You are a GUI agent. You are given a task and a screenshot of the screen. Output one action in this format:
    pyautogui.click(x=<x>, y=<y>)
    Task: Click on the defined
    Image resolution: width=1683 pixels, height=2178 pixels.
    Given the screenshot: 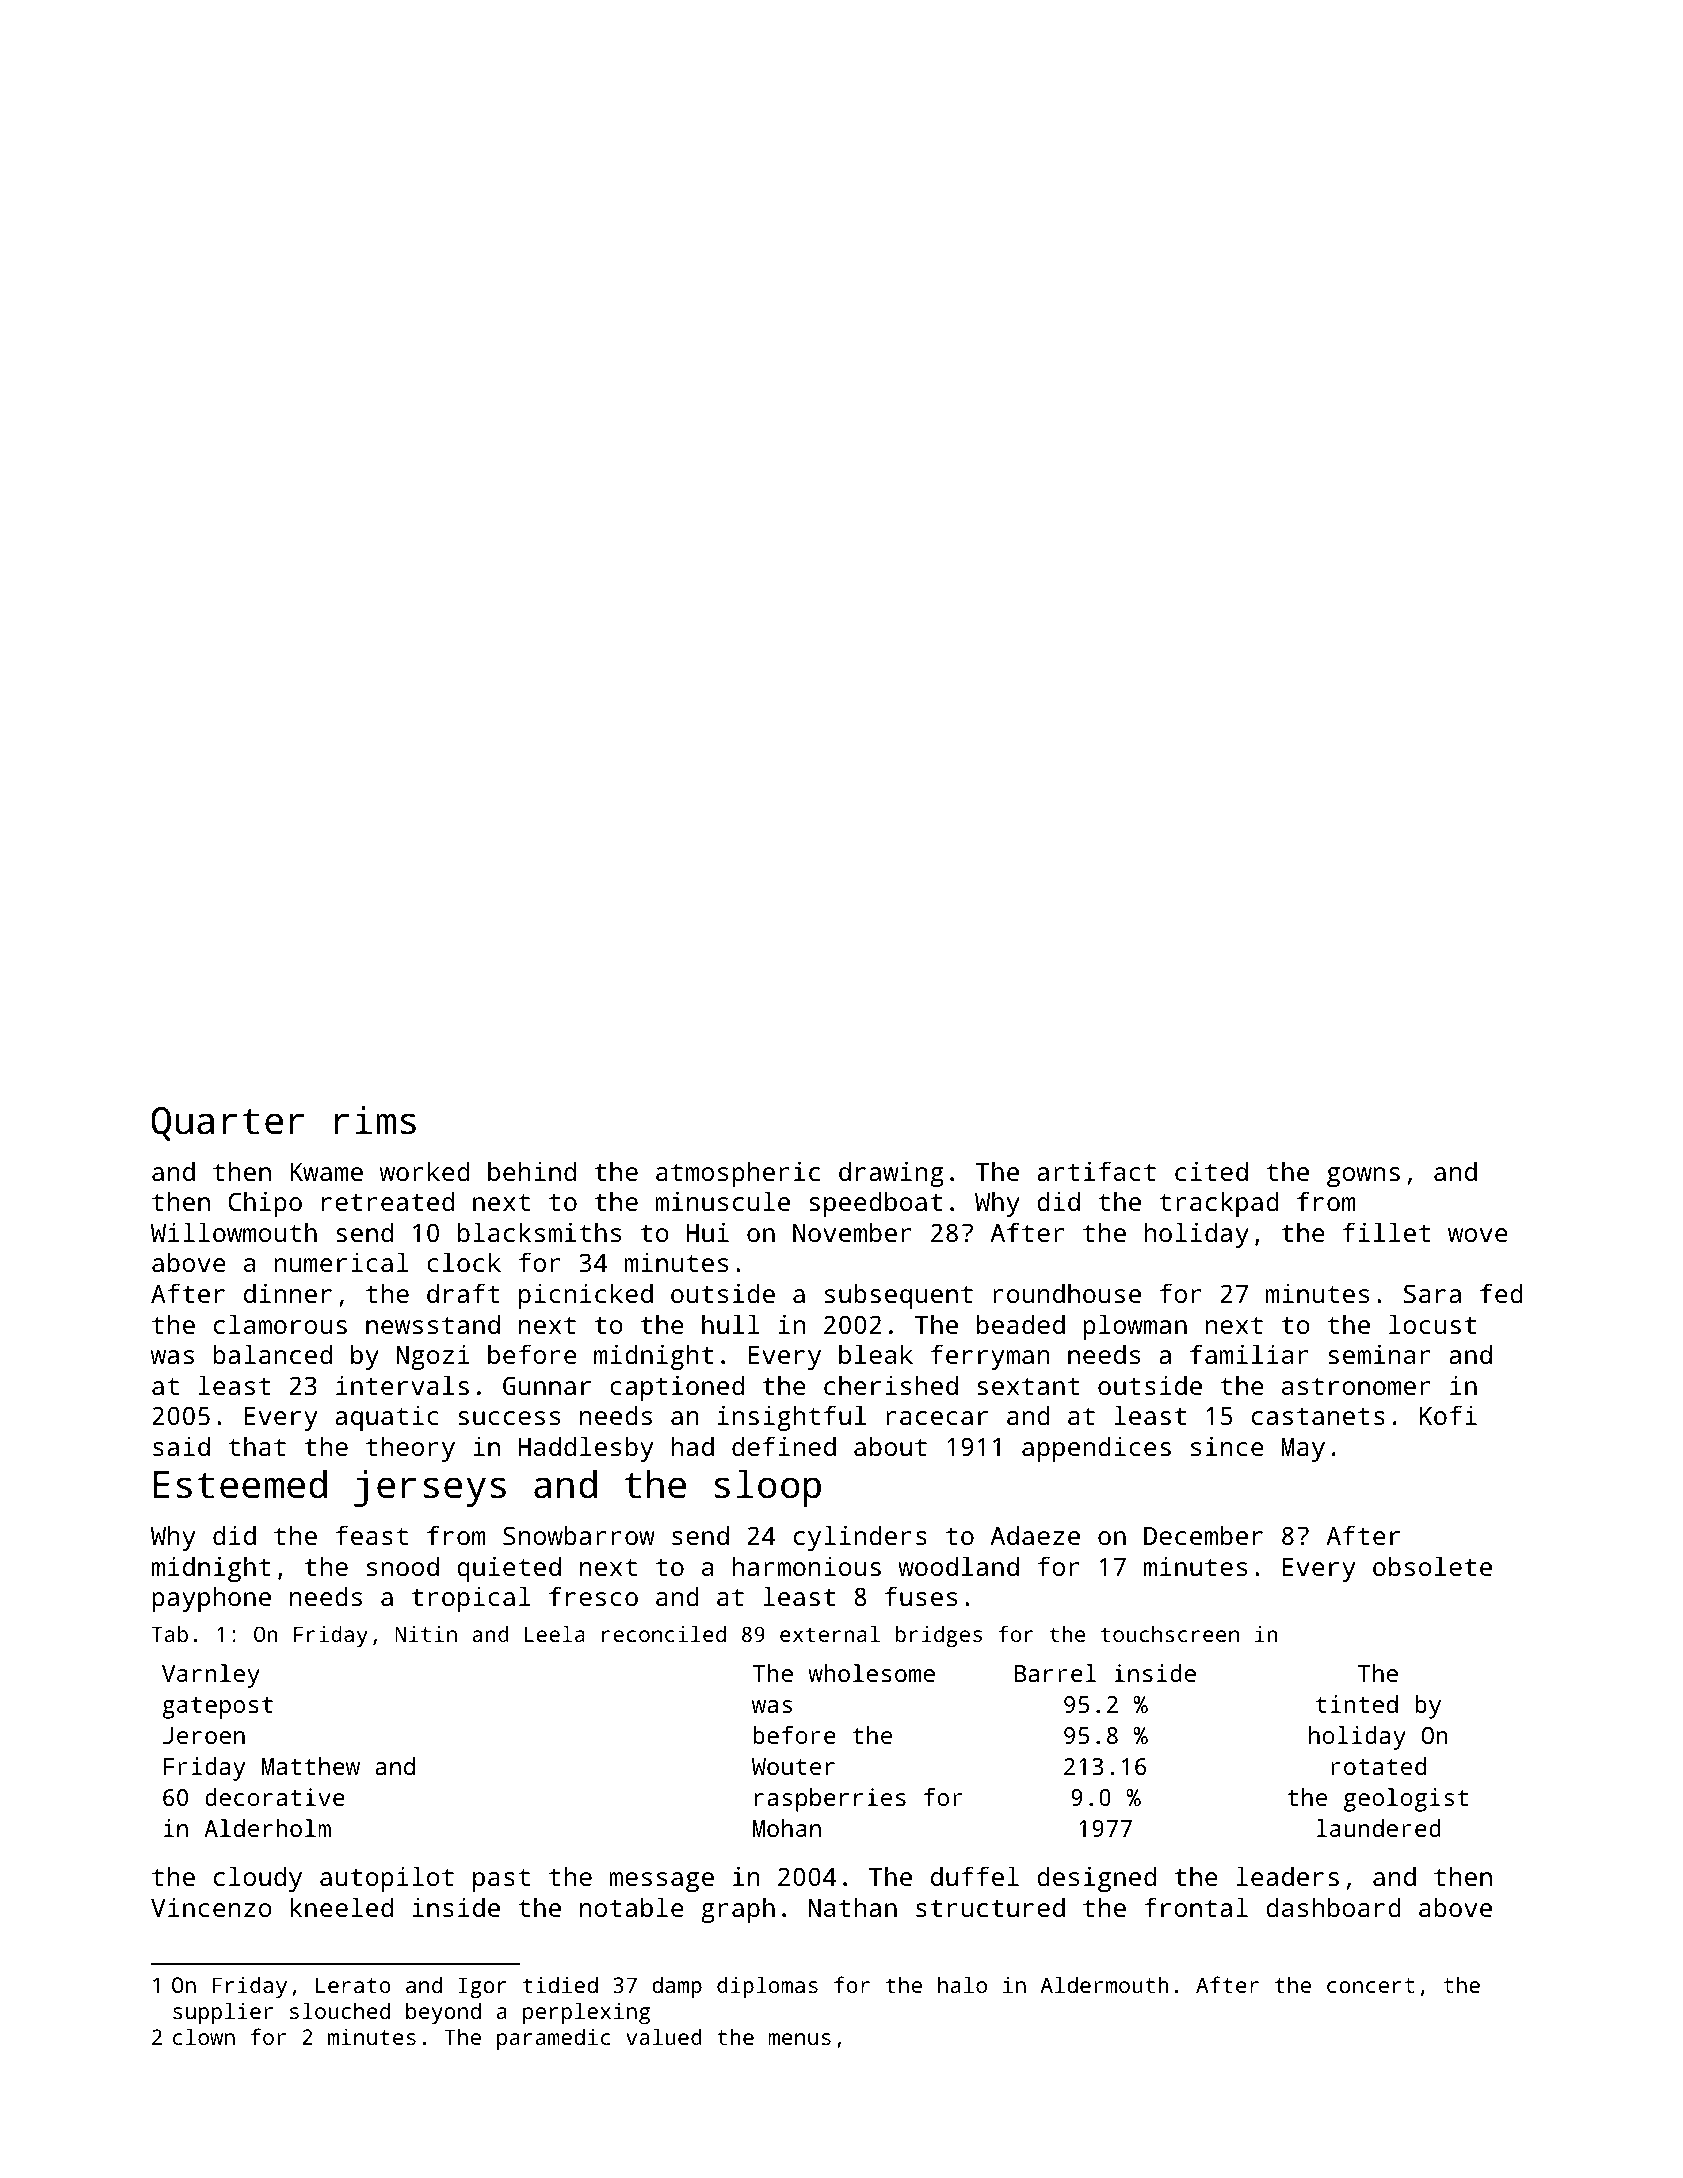 What is the action you would take?
    pyautogui.click(x=784, y=1446)
